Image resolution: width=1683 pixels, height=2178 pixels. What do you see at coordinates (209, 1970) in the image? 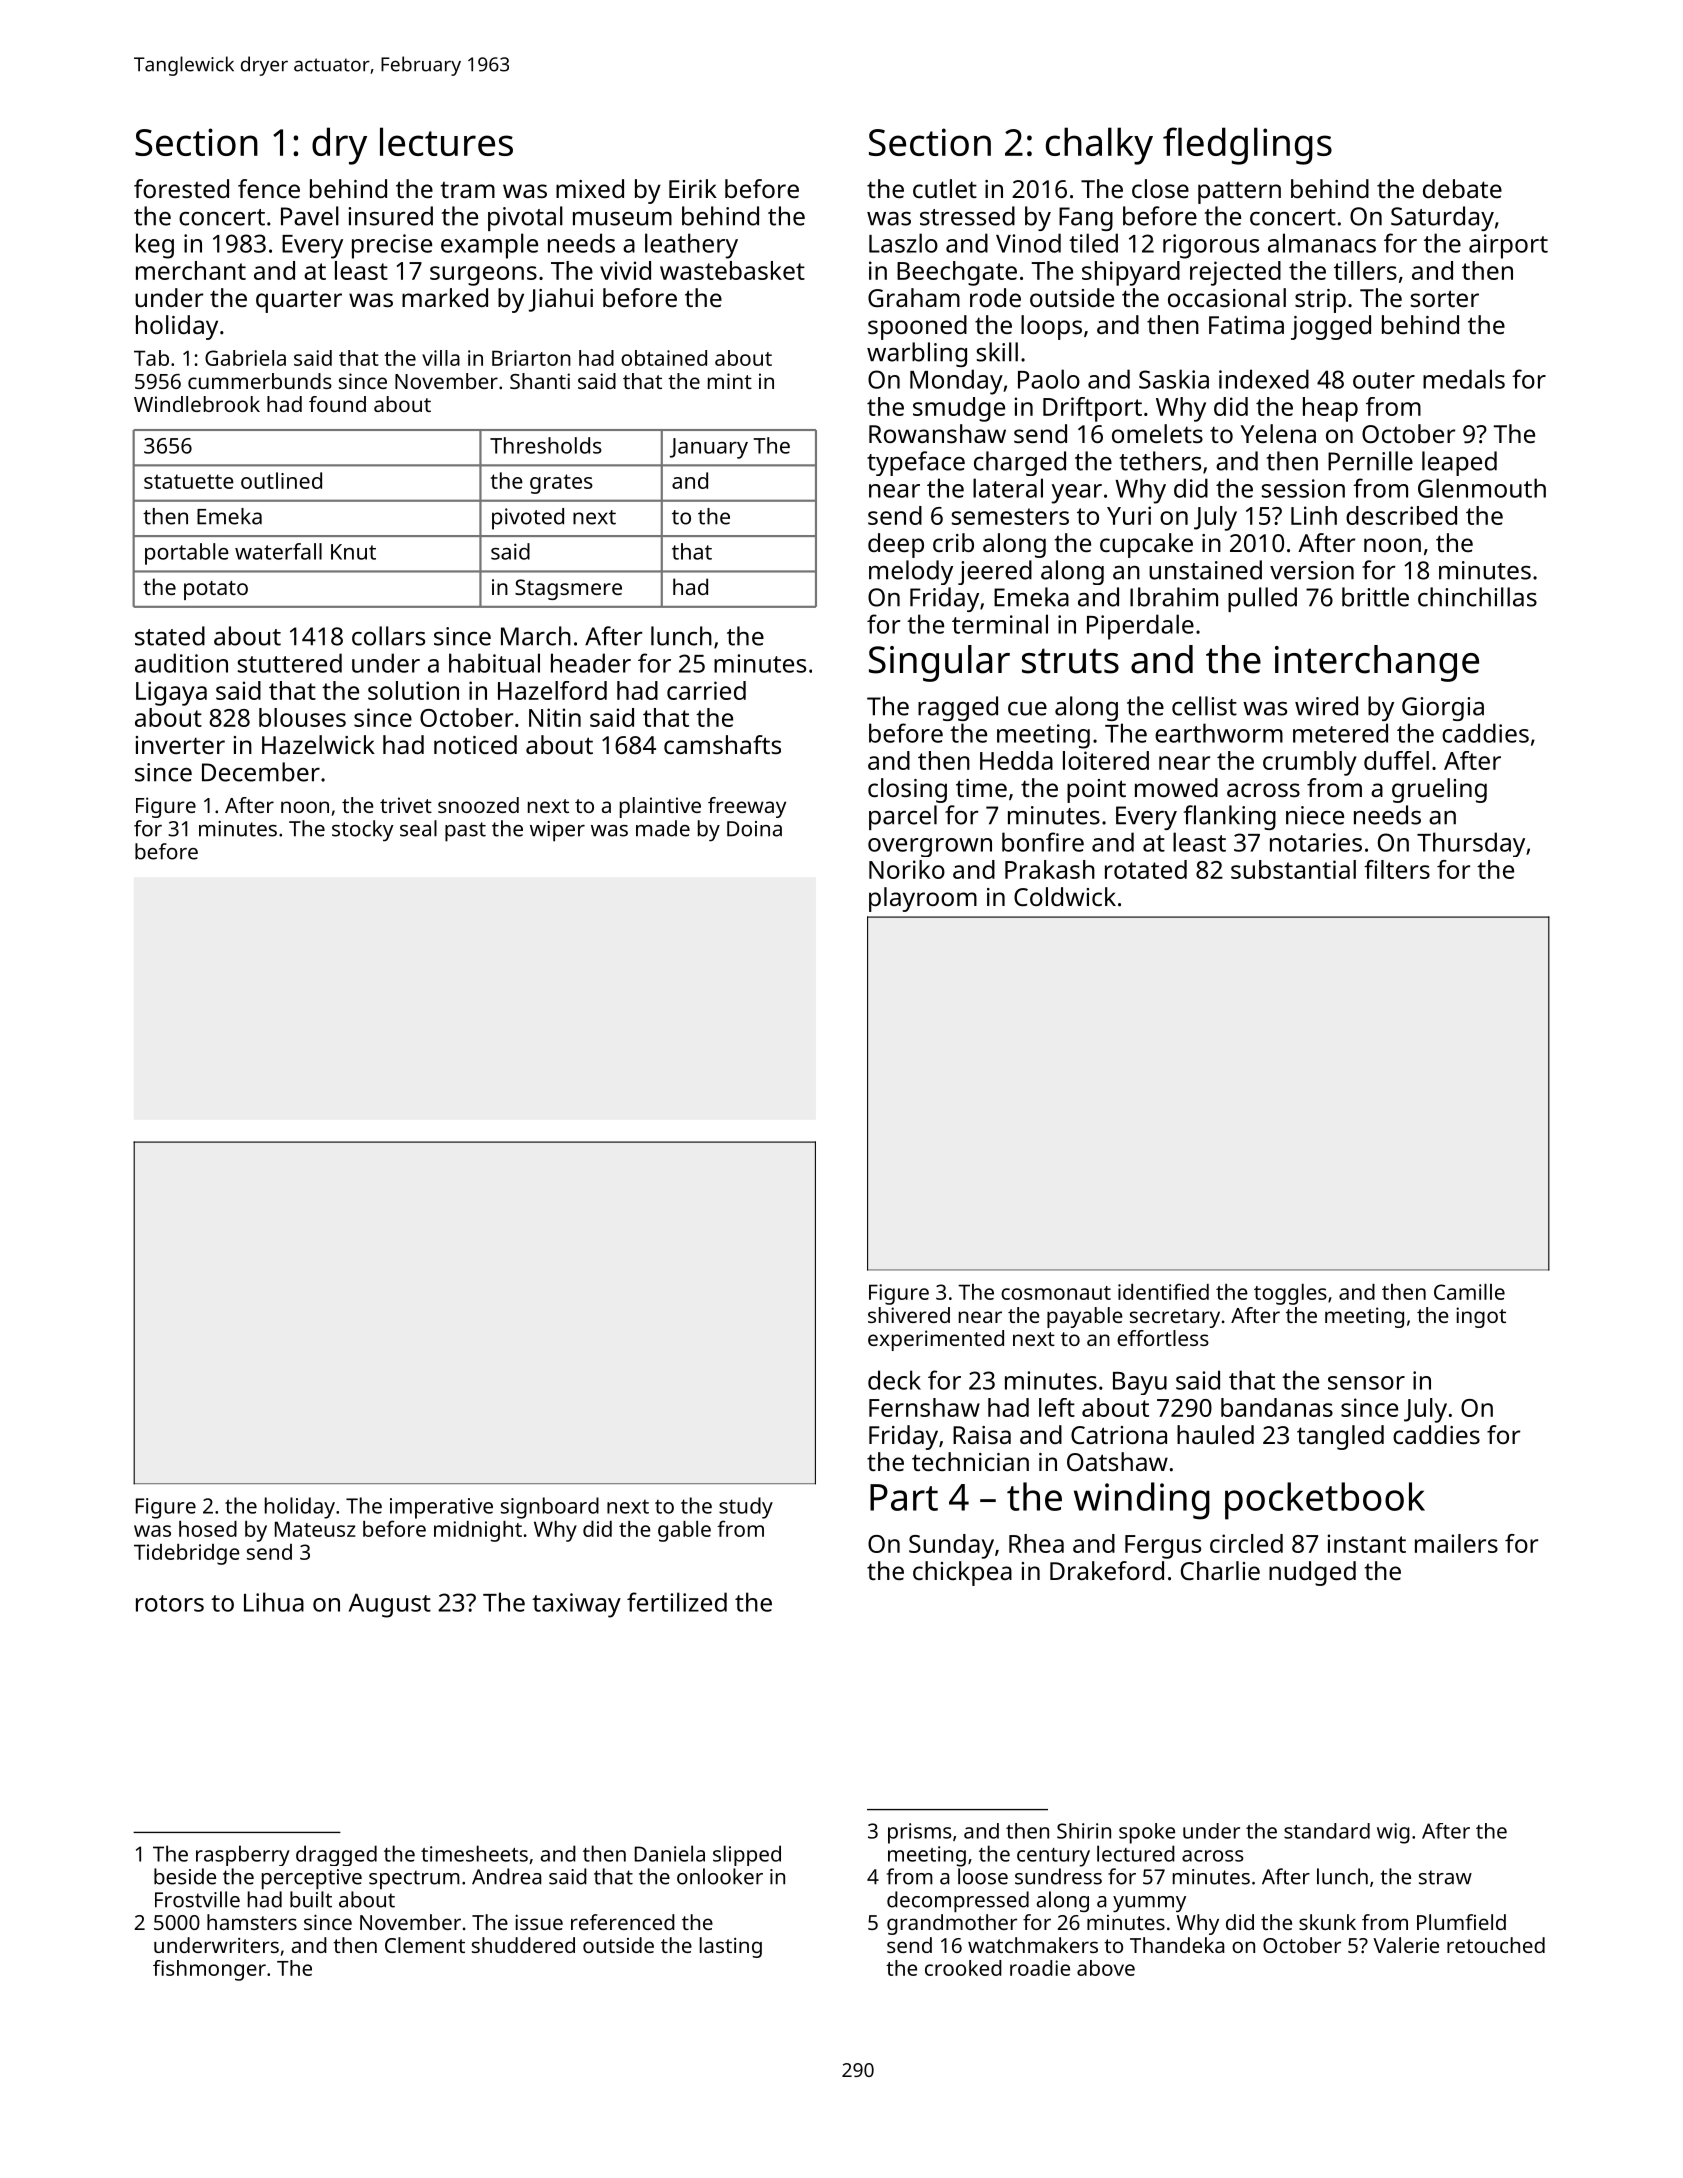
I see `fishmonger` at bounding box center [209, 1970].
